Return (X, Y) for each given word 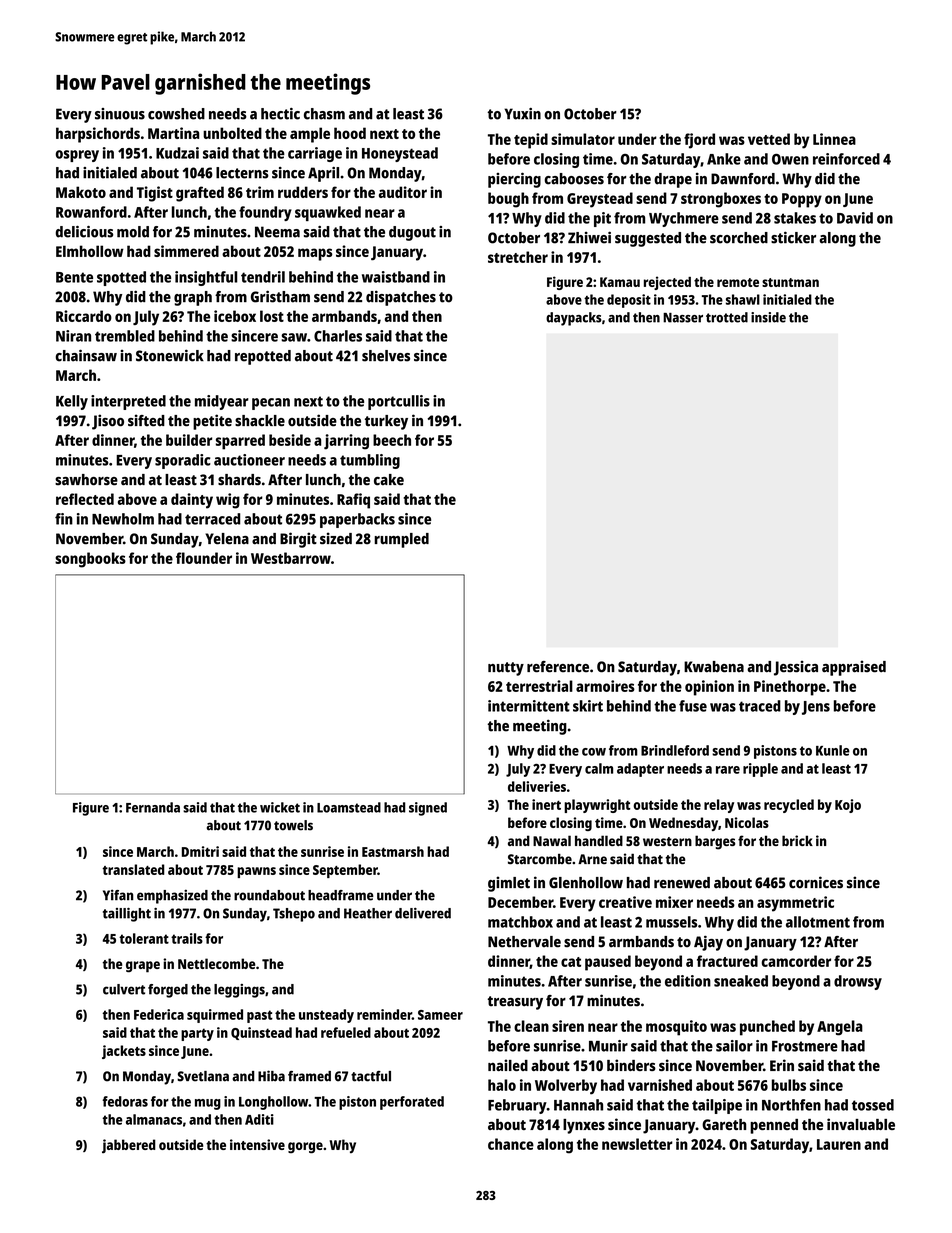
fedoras (125, 1101)
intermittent (529, 706)
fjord (699, 141)
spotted (121, 278)
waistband (396, 277)
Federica (159, 1014)
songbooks (90, 560)
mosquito (676, 1028)
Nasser (683, 318)
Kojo (848, 806)
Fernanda (153, 807)
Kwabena (714, 667)
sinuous (120, 114)
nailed (508, 1065)
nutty (506, 669)
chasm (324, 114)
